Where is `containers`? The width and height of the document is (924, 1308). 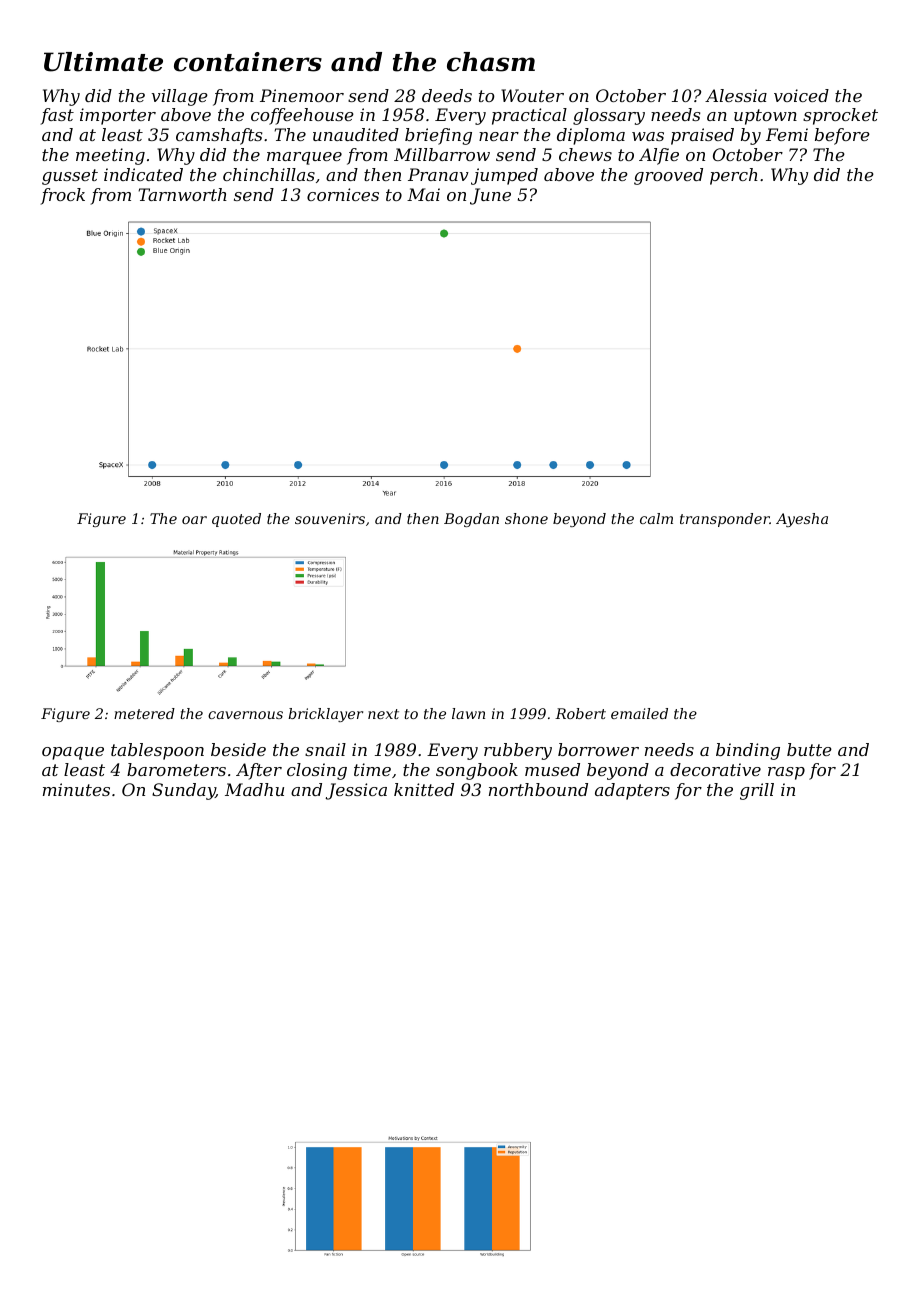
containers is located at coordinates (248, 62).
